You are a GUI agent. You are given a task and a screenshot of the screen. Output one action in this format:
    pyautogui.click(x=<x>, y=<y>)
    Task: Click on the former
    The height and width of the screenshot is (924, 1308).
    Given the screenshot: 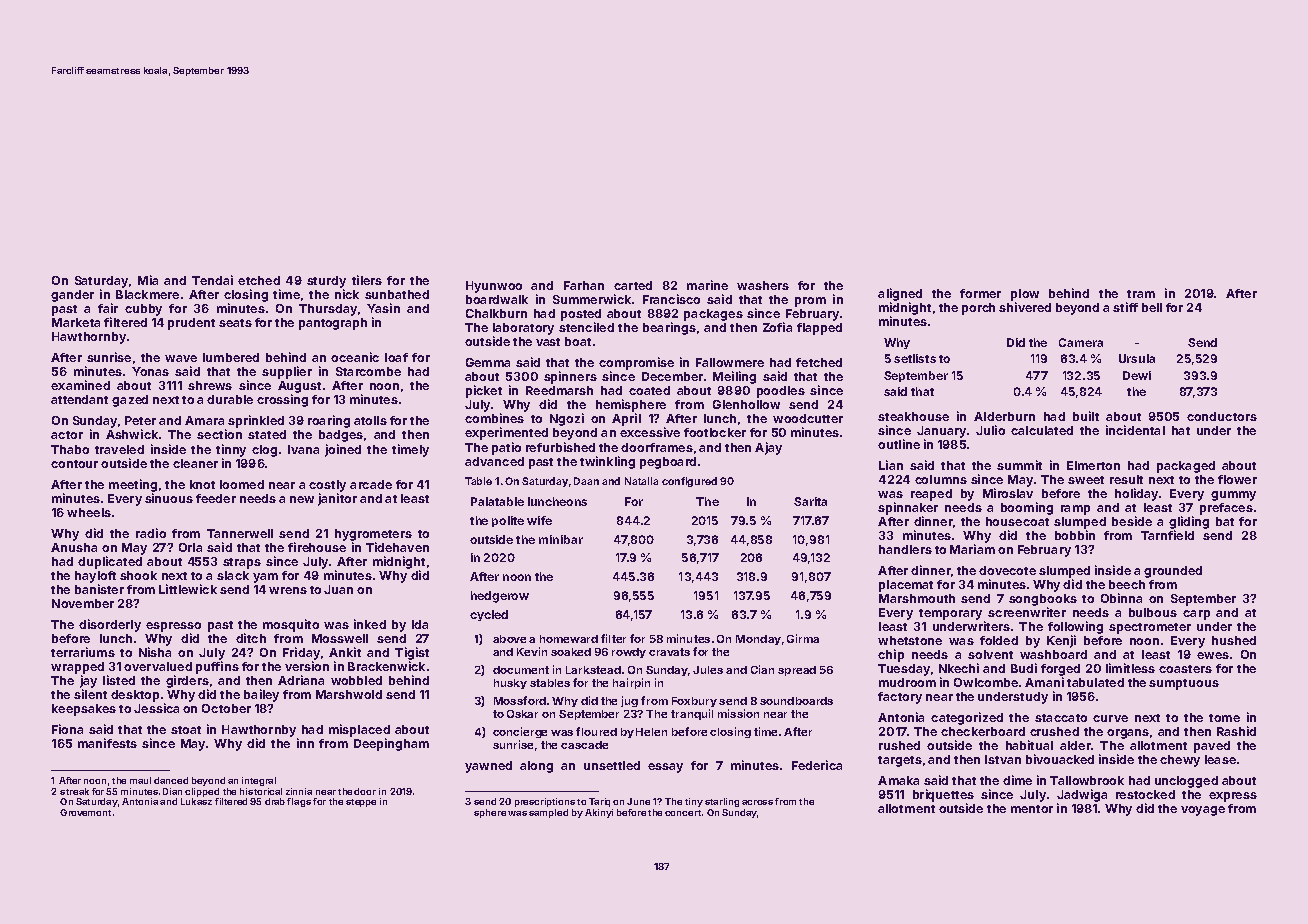 What is the action you would take?
    pyautogui.click(x=980, y=293)
